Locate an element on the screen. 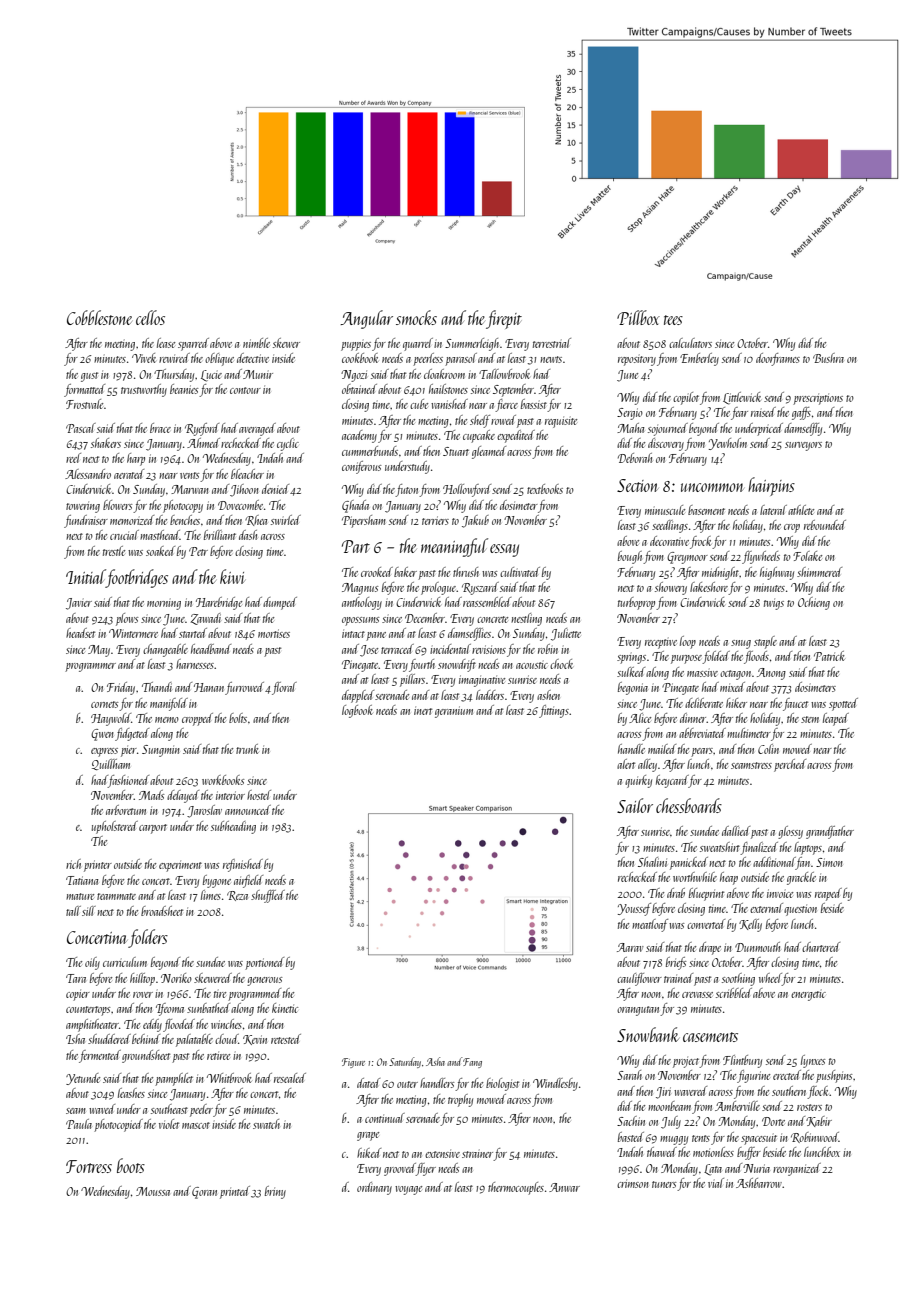 Image resolution: width=924 pixels, height=1308 pixels. perched is located at coordinates (790, 765).
